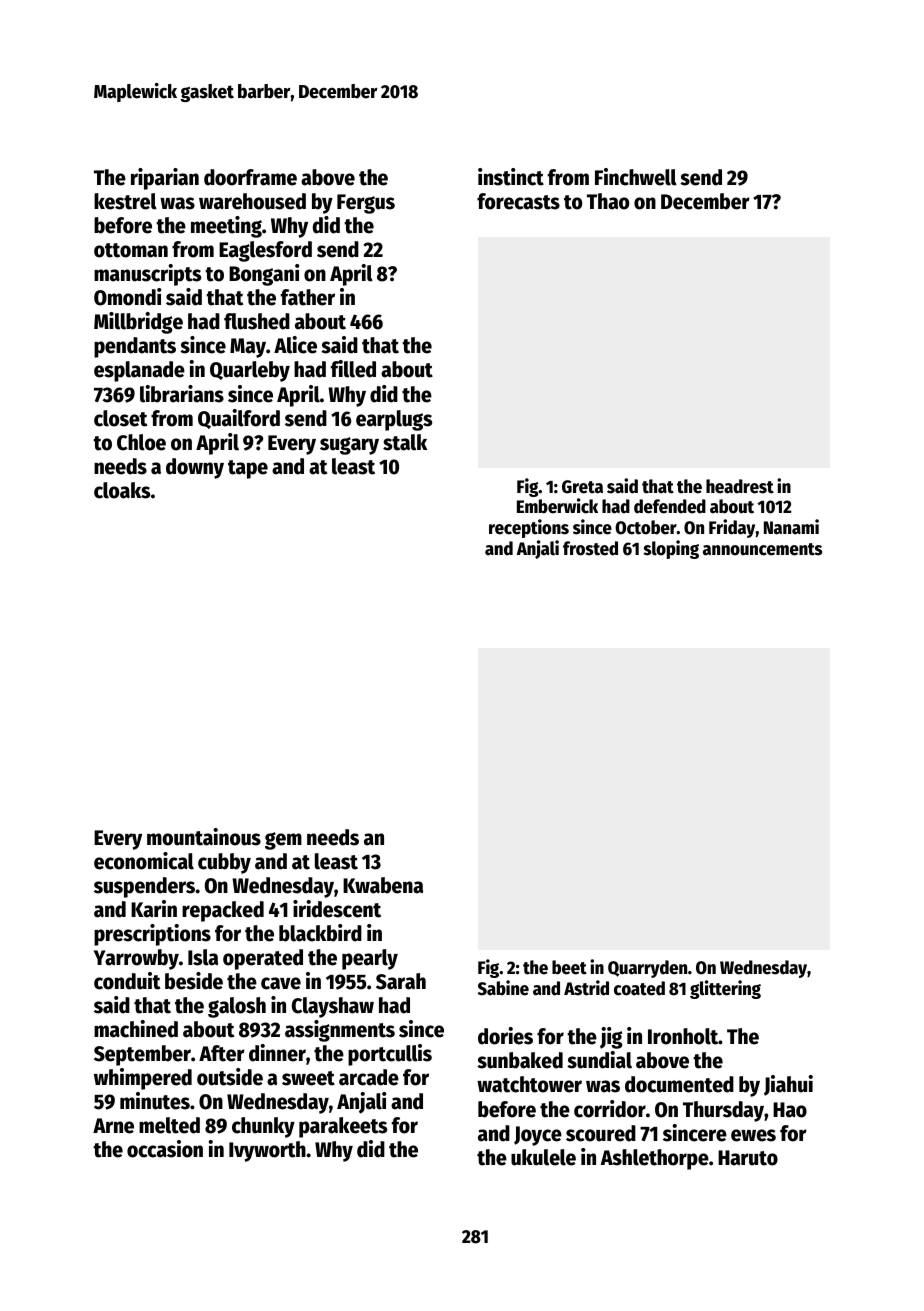 Image resolution: width=924 pixels, height=1311 pixels. I want to click on parakeets, so click(343, 1127).
